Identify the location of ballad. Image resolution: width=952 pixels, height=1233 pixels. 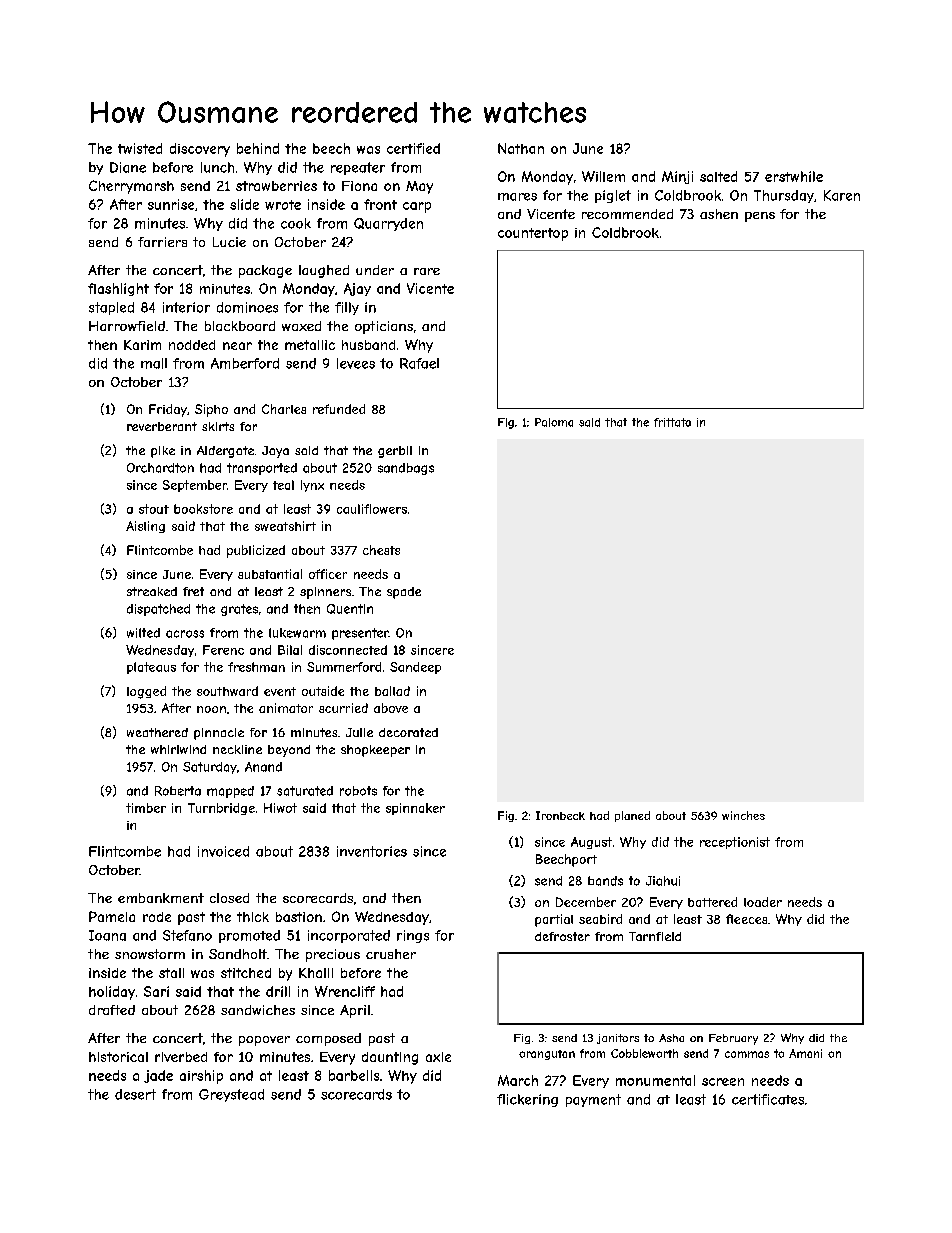
(392, 691).
